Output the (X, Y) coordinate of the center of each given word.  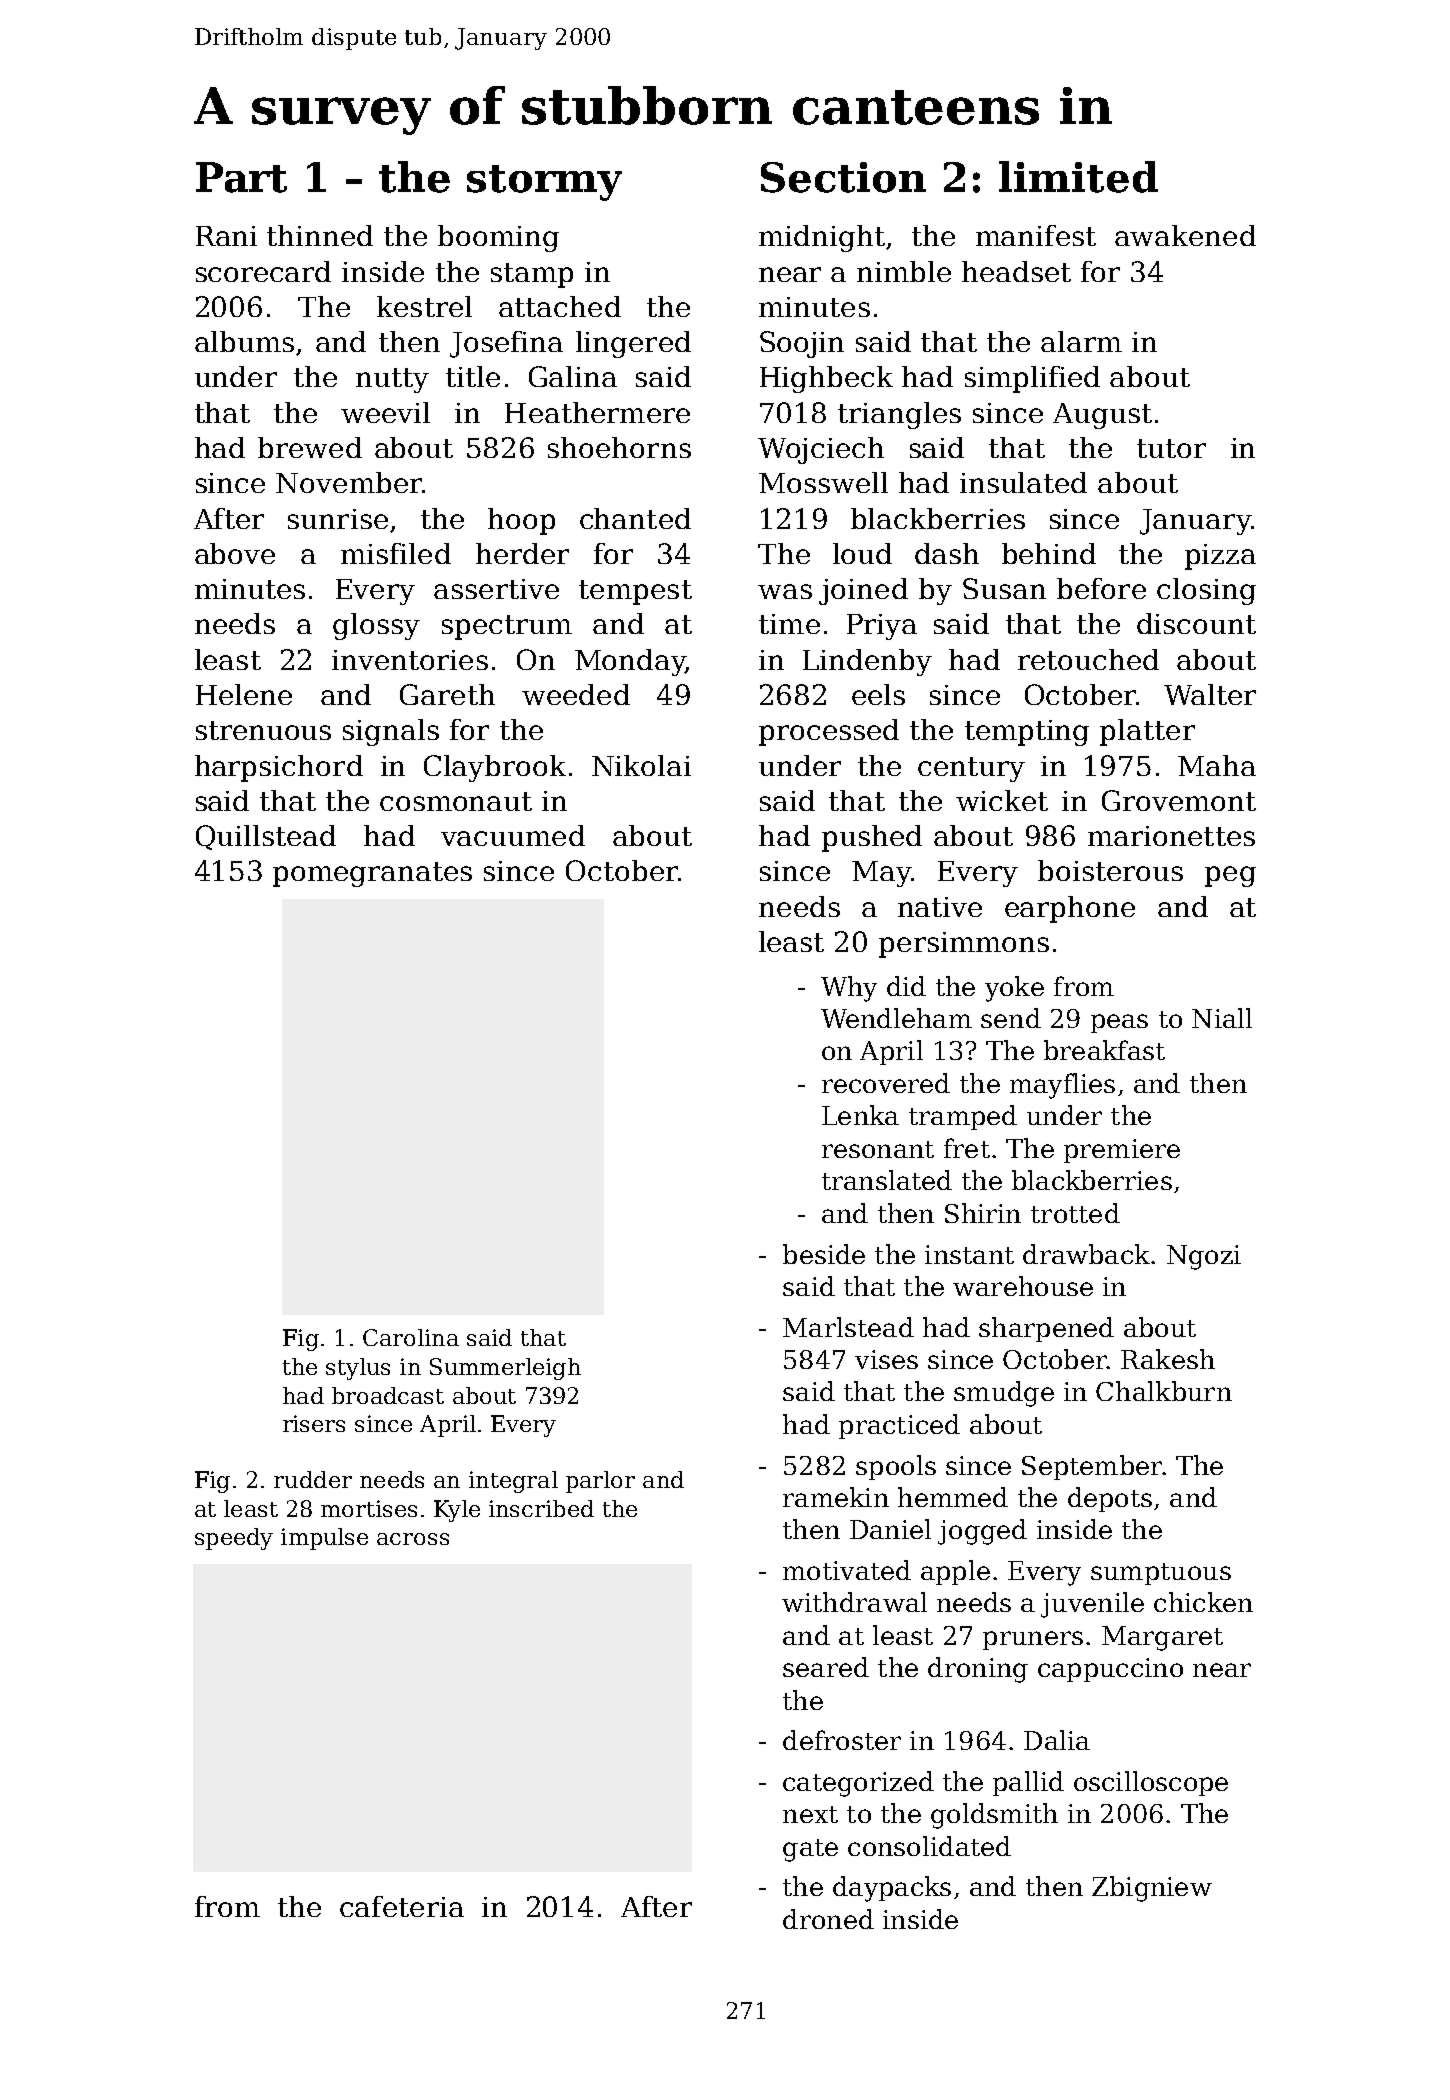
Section (843, 177)
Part (241, 177)
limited (1078, 177)
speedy (234, 1539)
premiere (1122, 1151)
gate (810, 1850)
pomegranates (372, 874)
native (940, 907)
